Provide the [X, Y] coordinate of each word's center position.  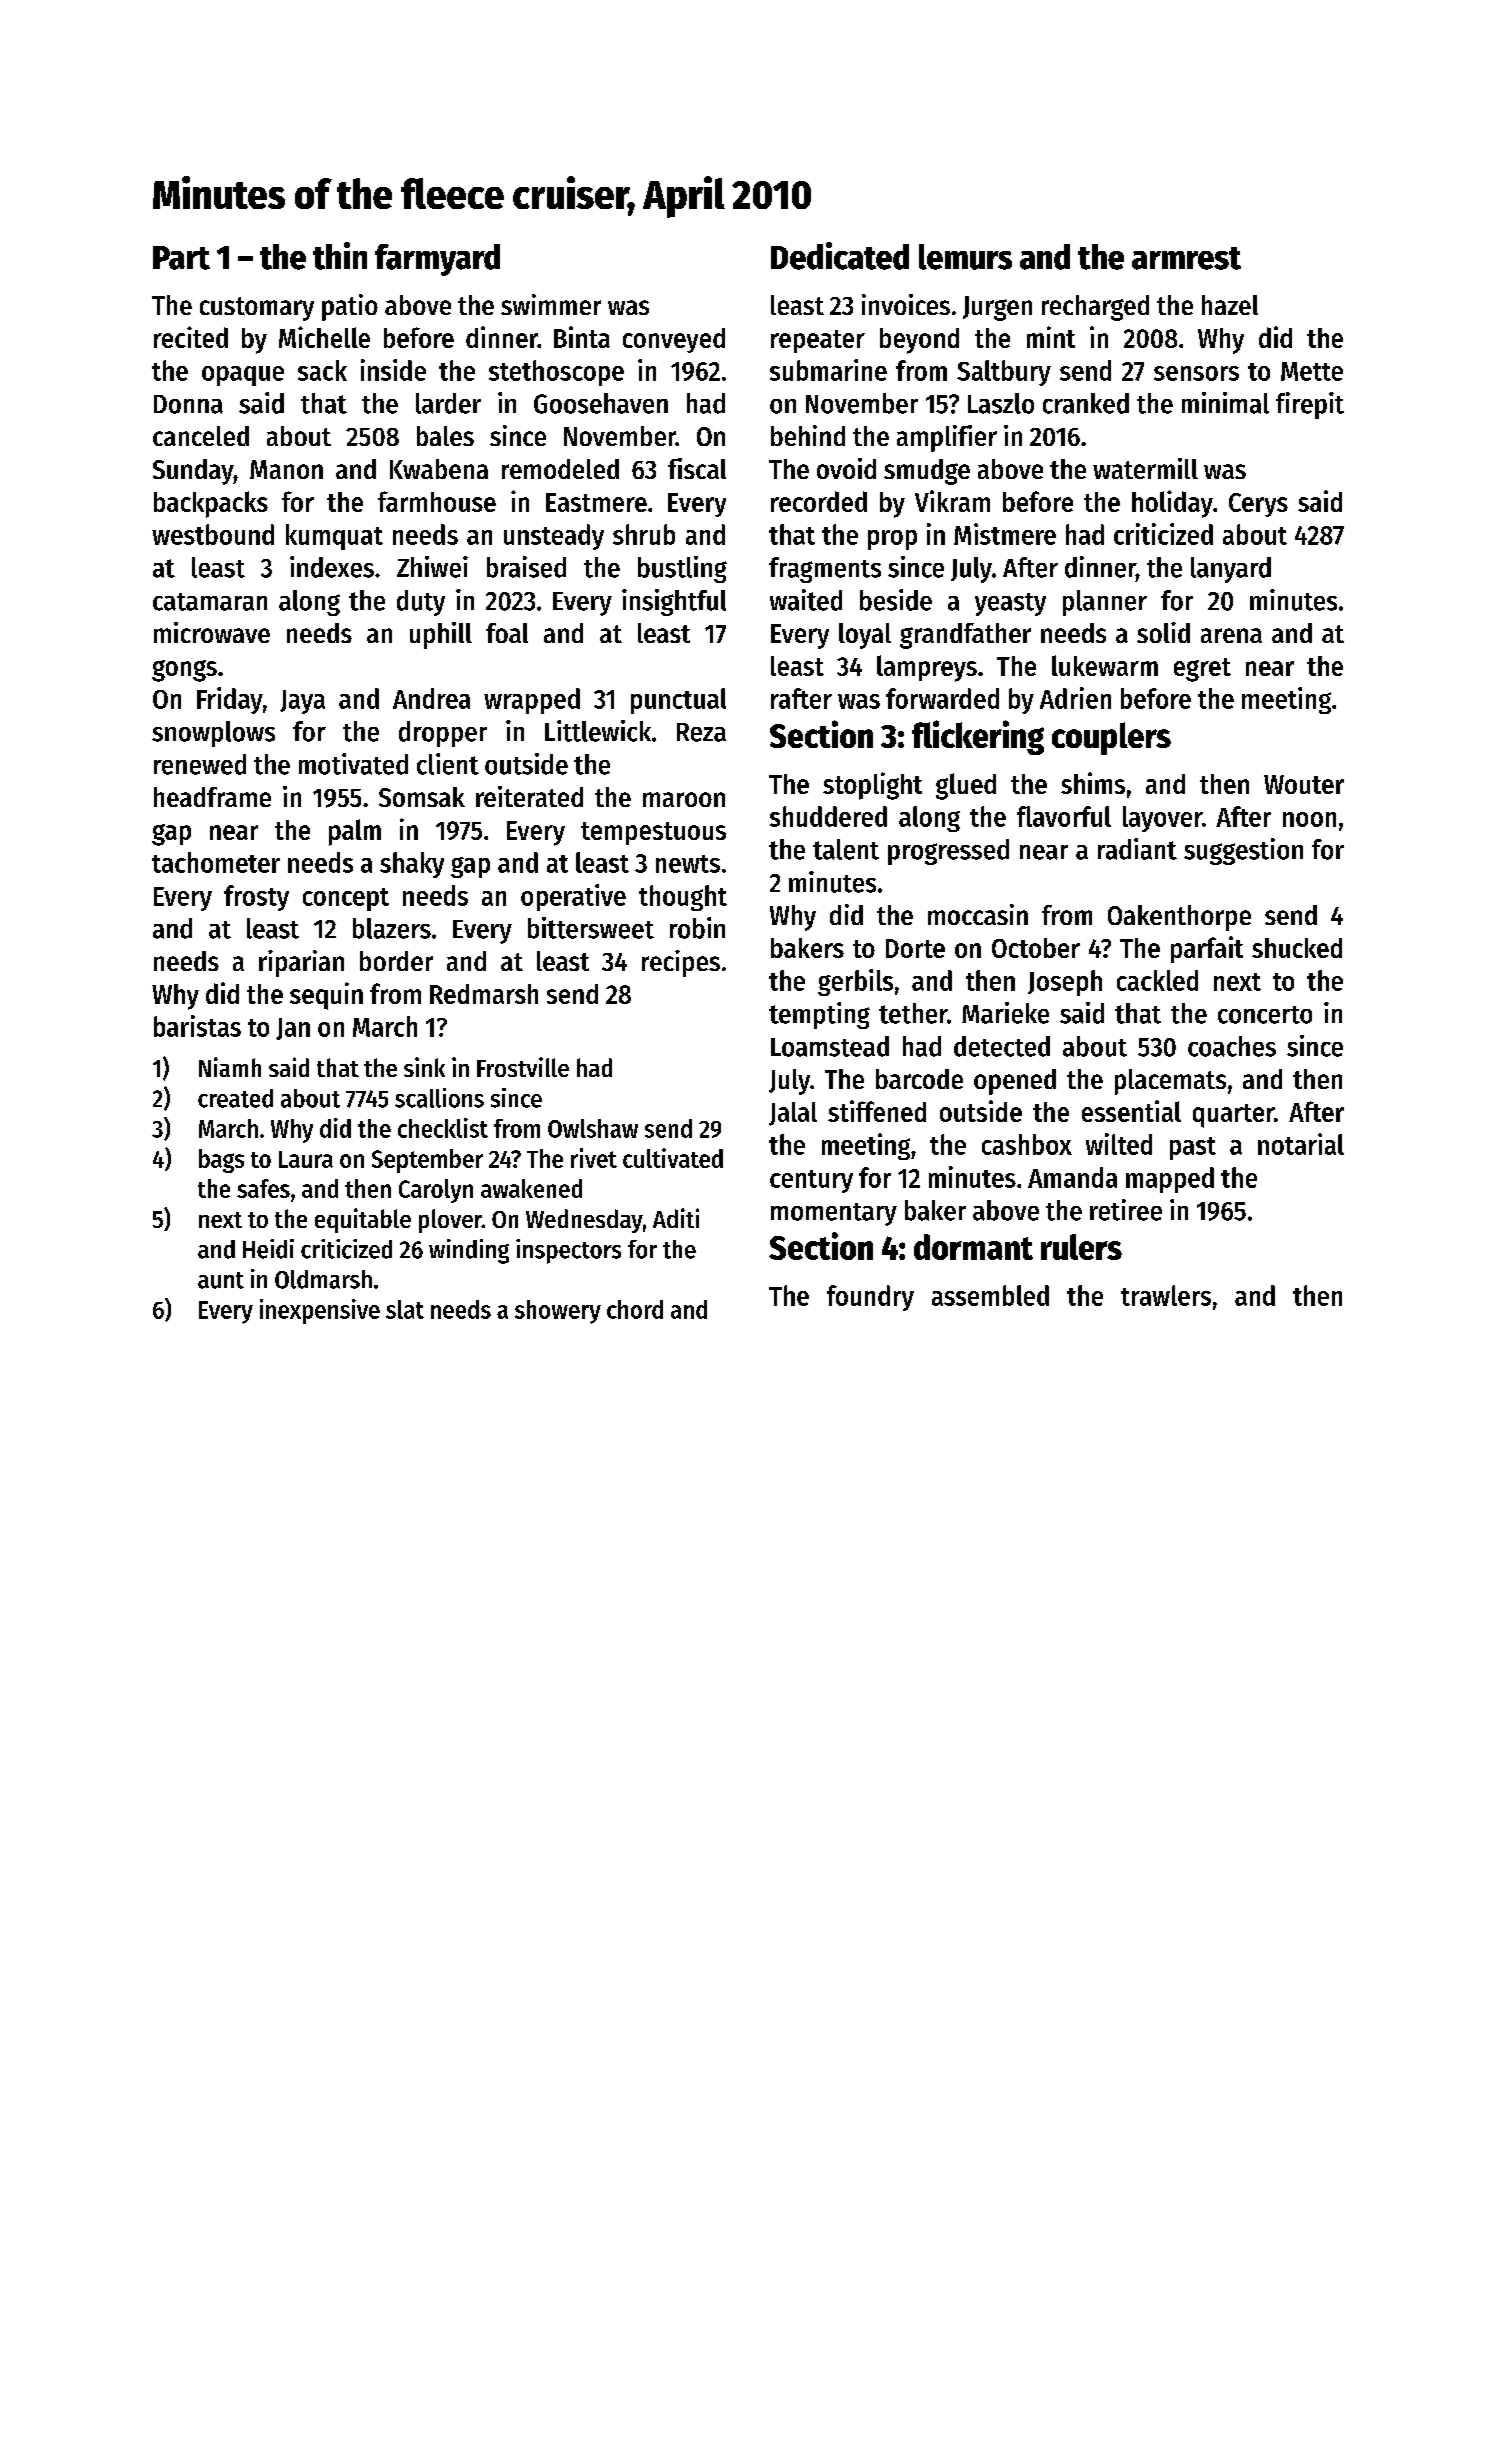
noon [1309, 819]
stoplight [872, 786]
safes [263, 1188]
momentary [834, 1214]
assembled [990, 1295]
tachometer [216, 862]
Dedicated [840, 256]
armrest [1186, 258]
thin [340, 256]
